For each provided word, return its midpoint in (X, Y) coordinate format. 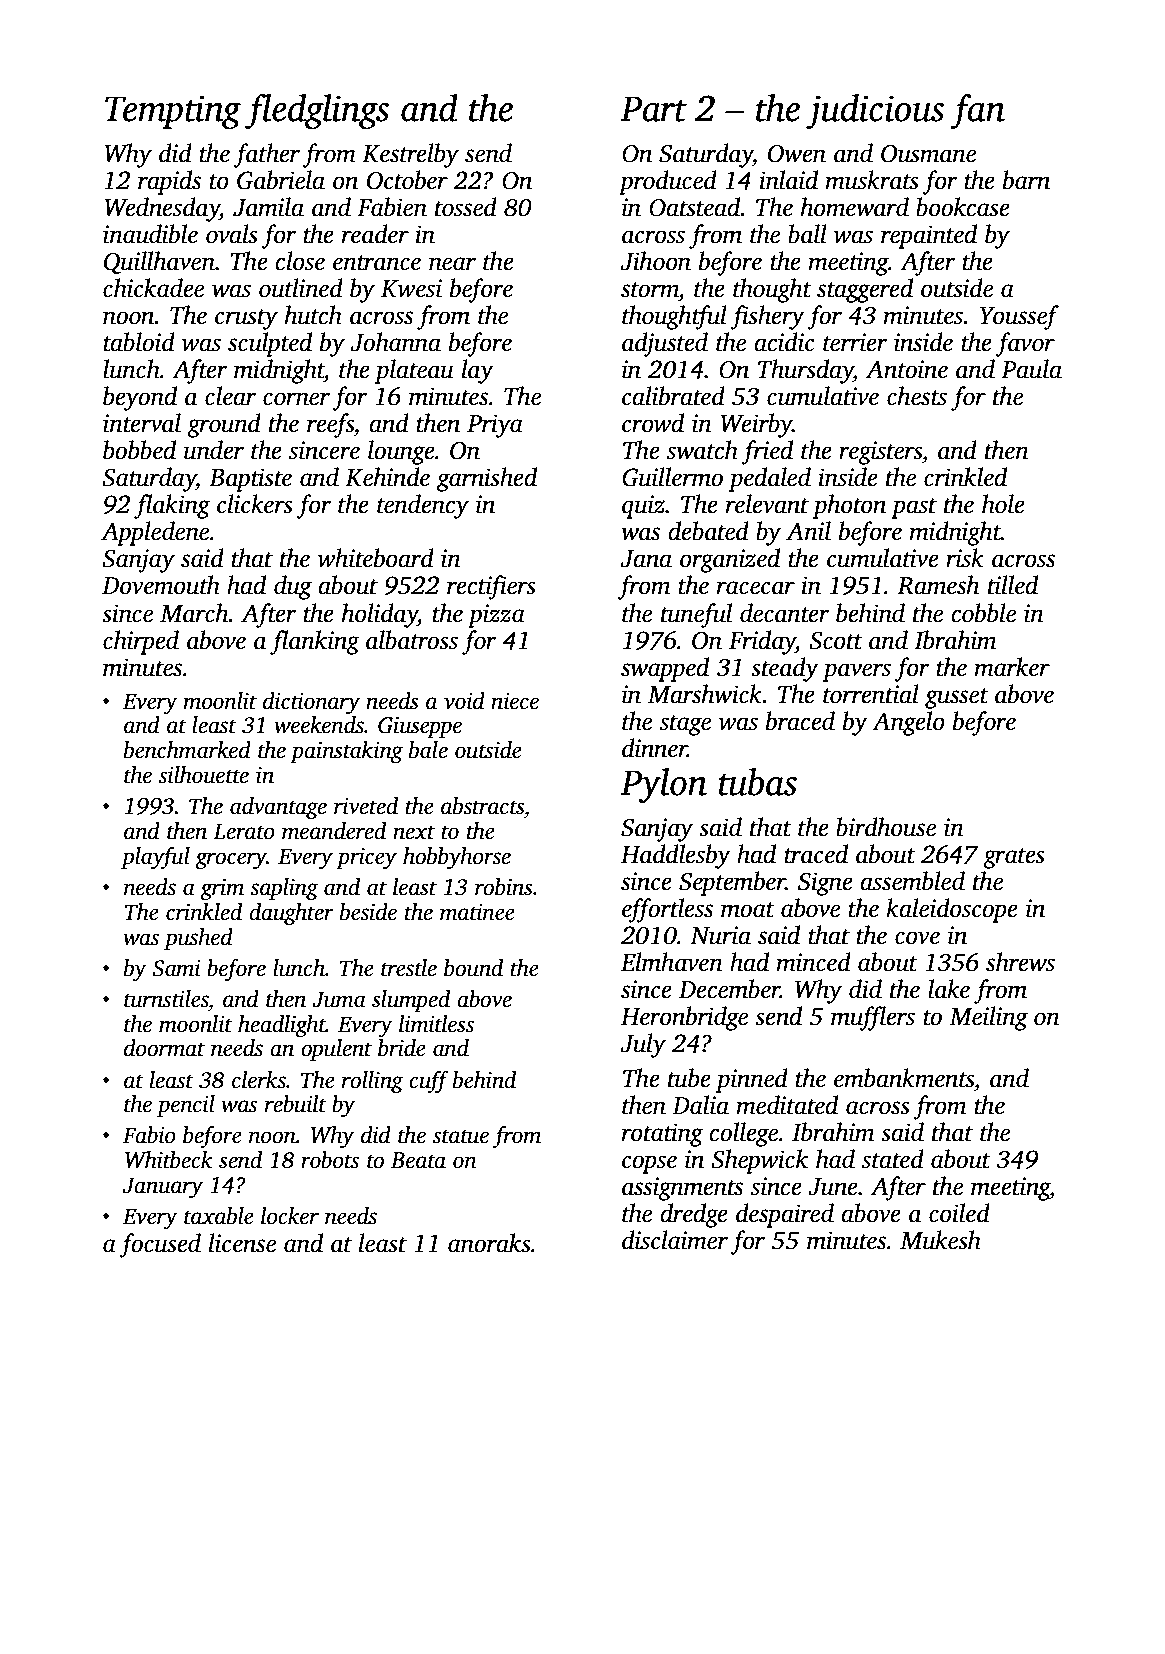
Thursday (806, 371)
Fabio (149, 1135)
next (414, 832)
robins (504, 887)
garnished (487, 479)
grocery (231, 860)
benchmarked (187, 750)
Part (653, 109)
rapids (169, 182)
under (214, 450)
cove (917, 938)
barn (1026, 180)
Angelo (908, 723)
